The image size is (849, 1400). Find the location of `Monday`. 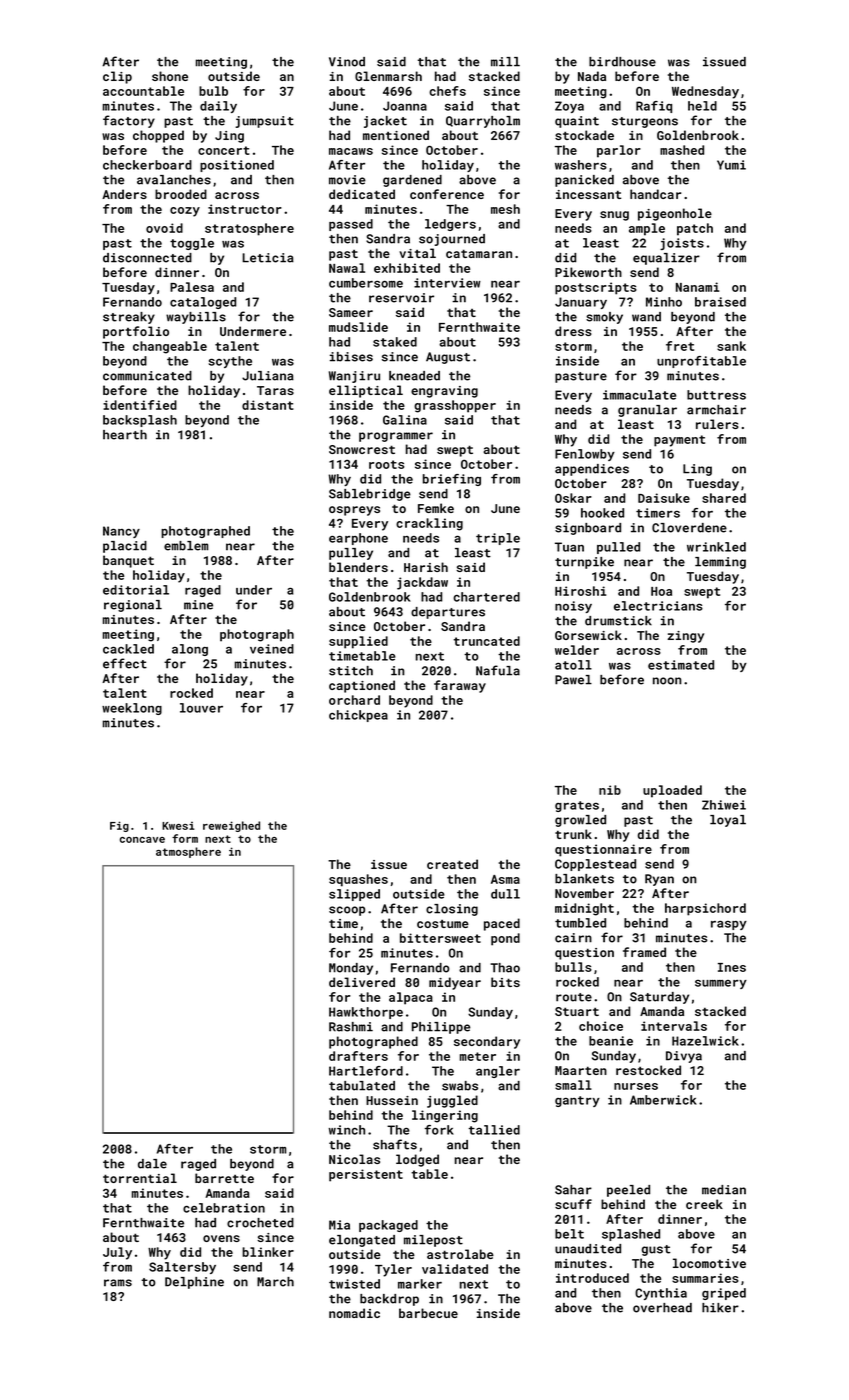

Monday is located at coordinates (351, 969).
